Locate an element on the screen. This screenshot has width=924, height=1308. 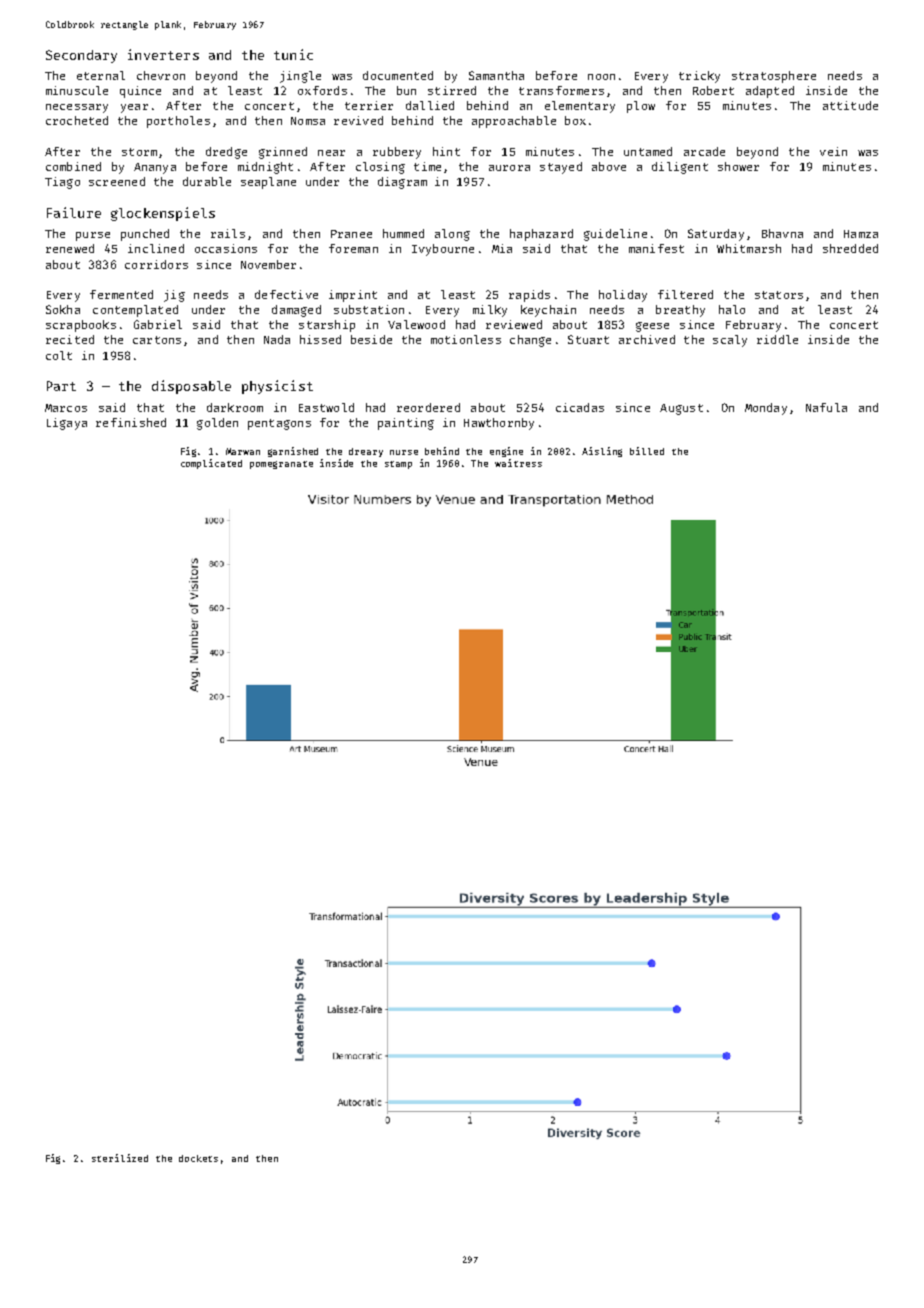
waitress is located at coordinates (518, 463).
